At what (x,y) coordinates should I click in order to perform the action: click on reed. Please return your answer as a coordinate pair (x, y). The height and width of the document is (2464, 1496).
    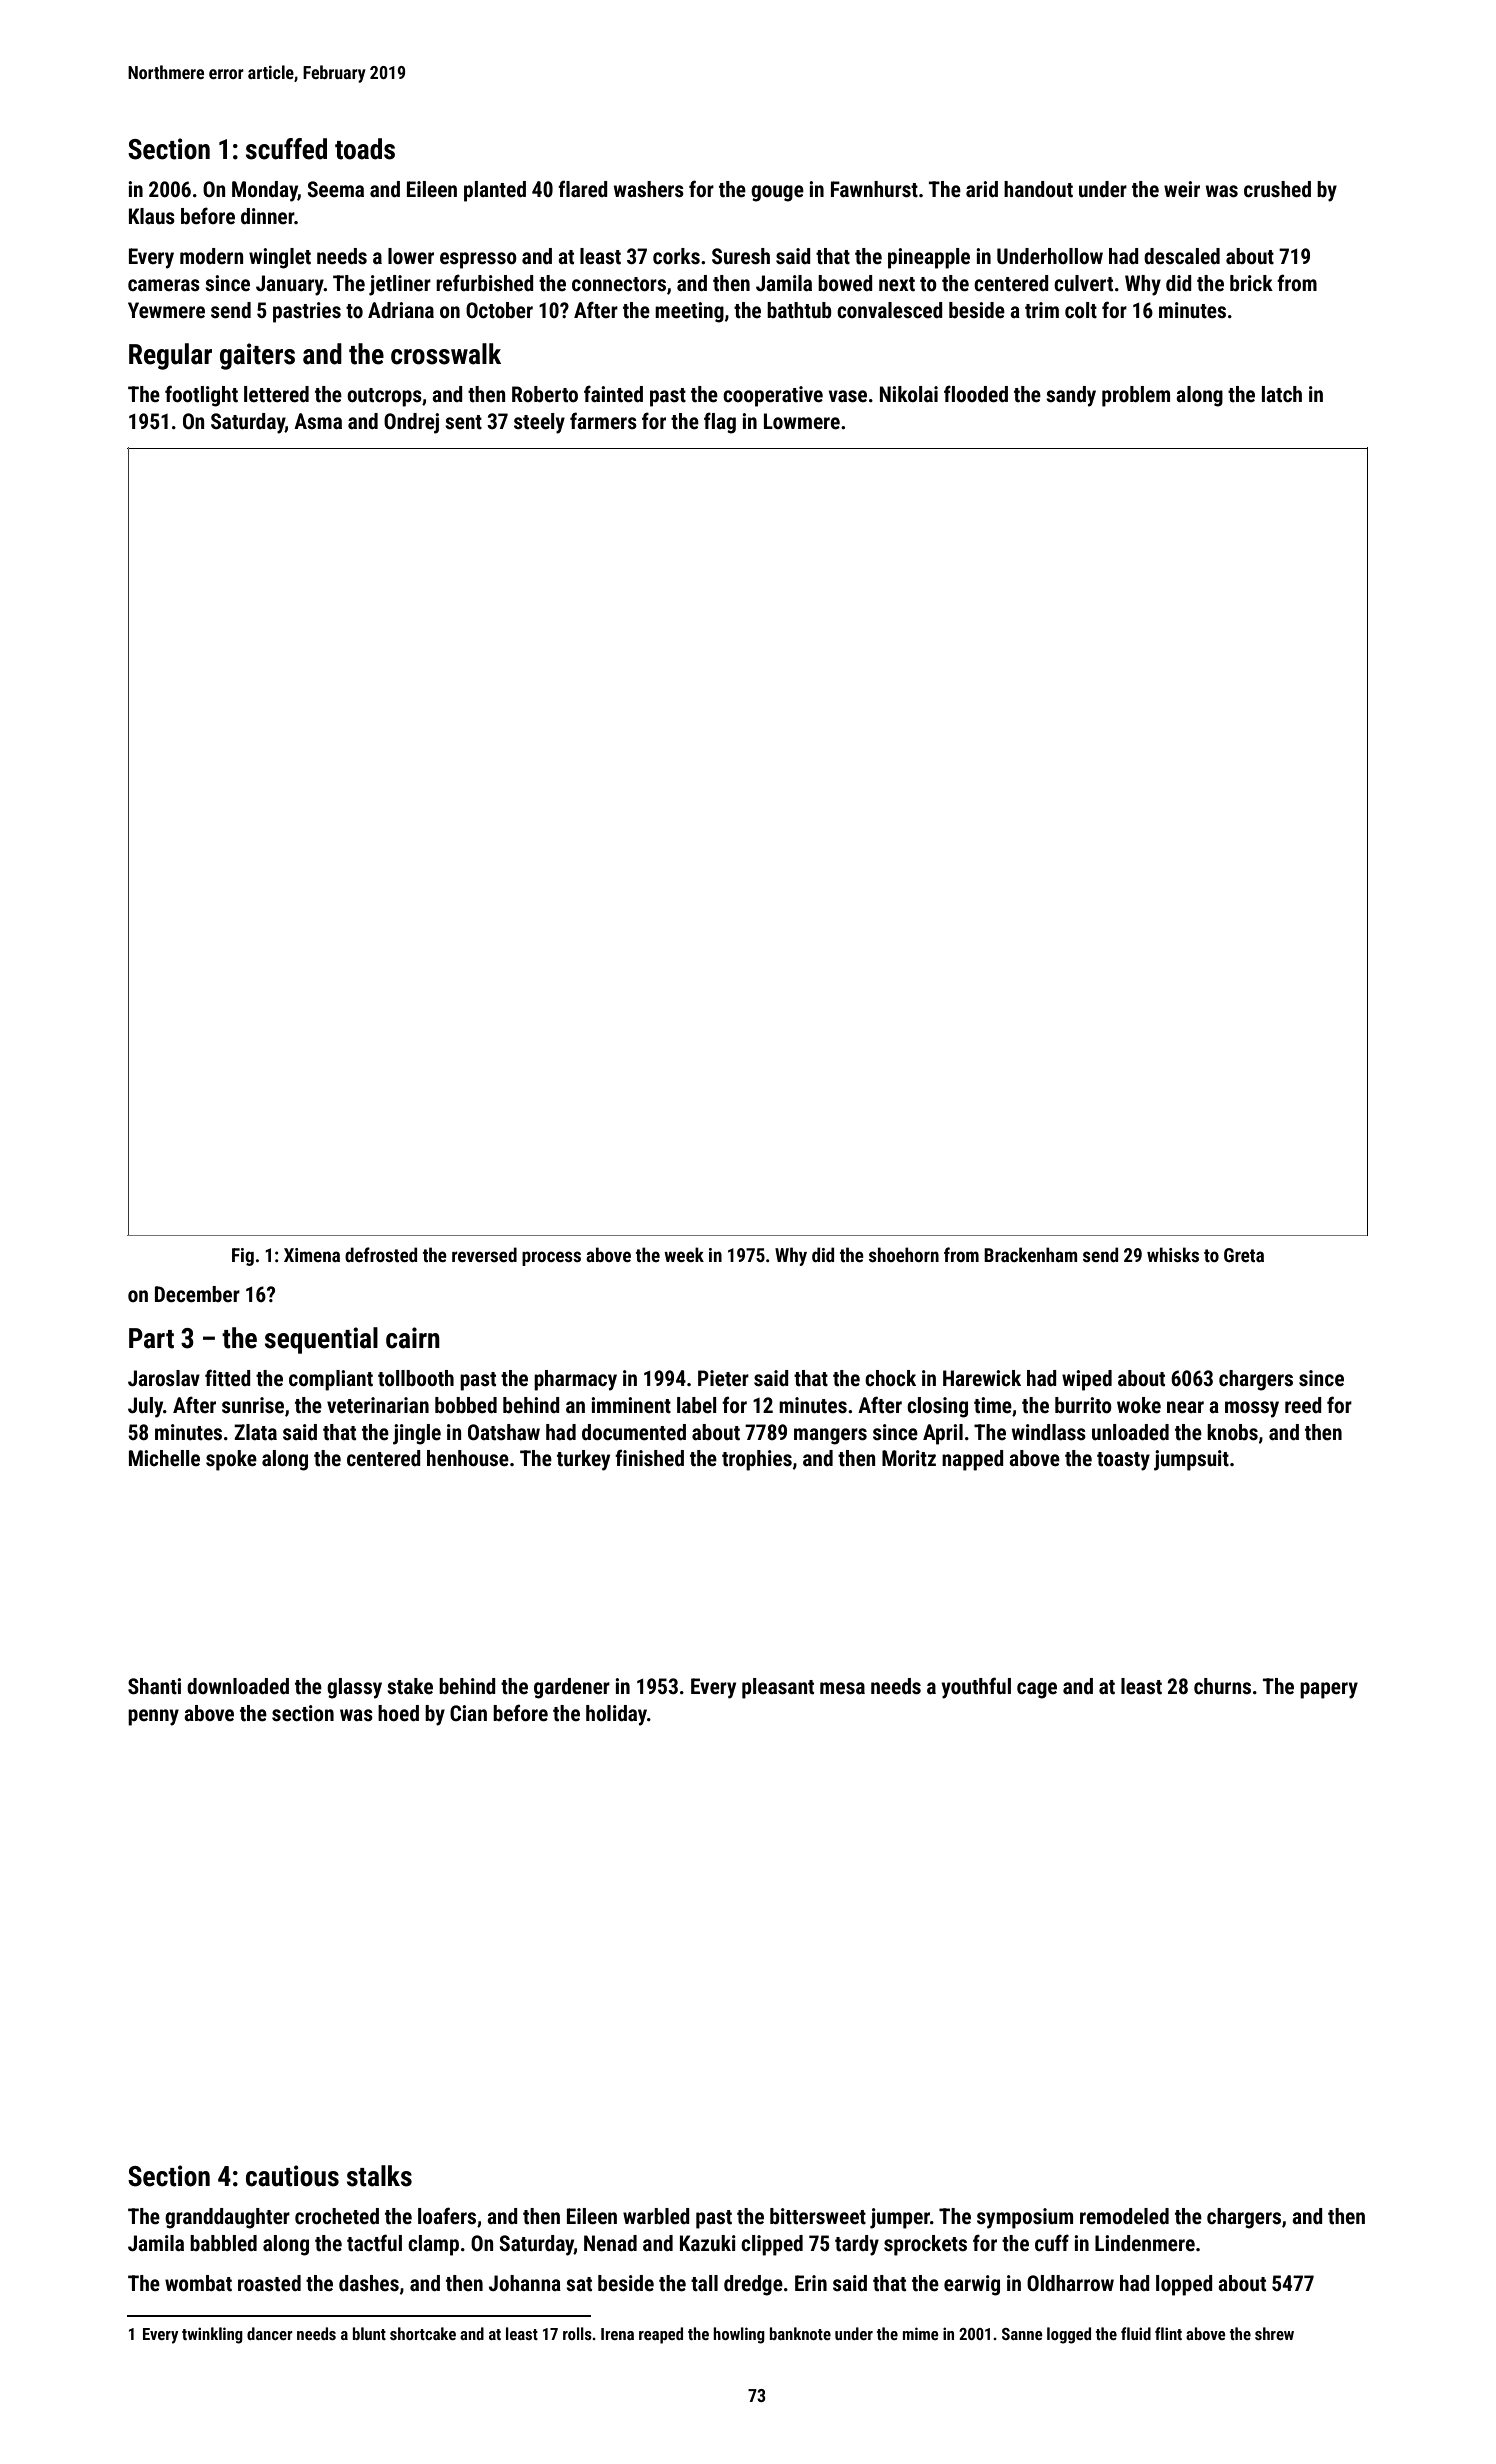
    Looking at the image, I should click on (1303, 1405).
